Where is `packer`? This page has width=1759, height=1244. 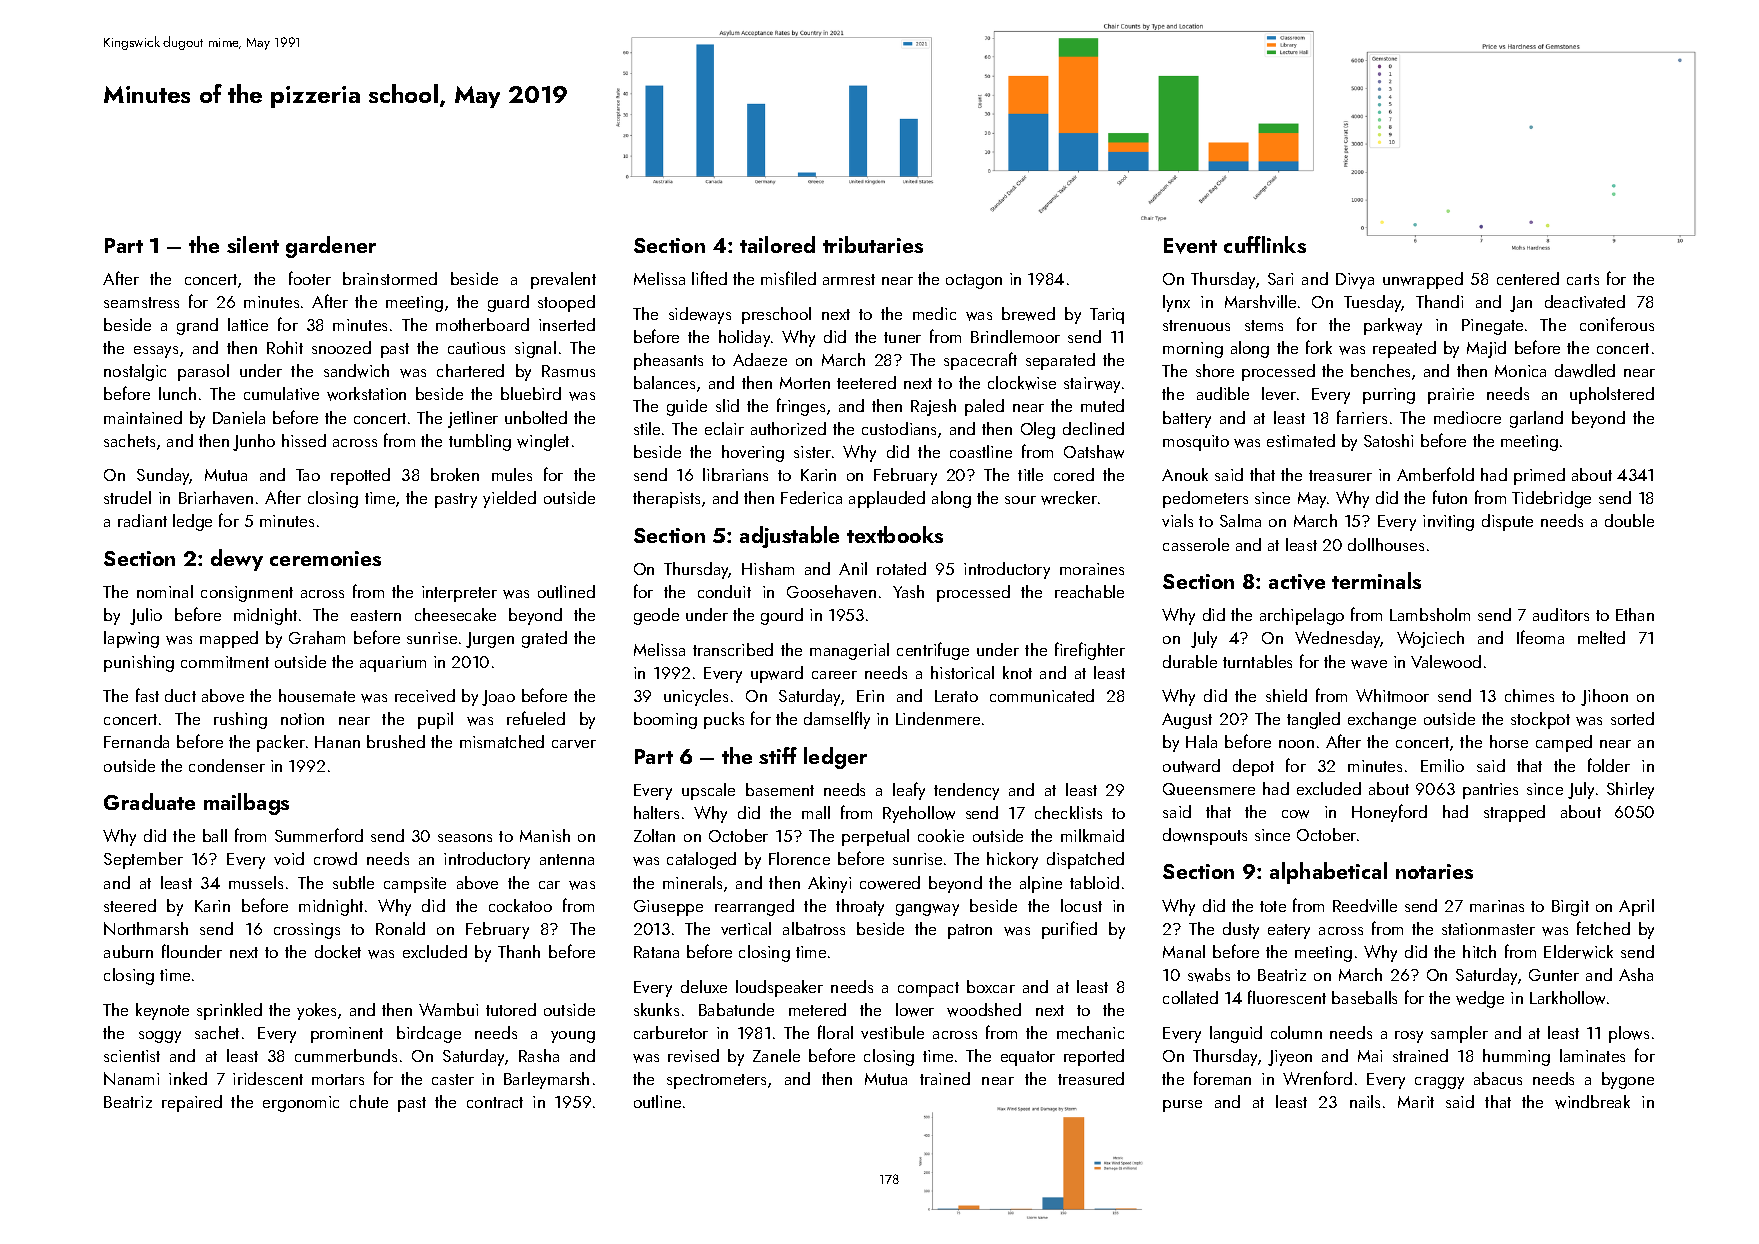 packer is located at coordinates (281, 743).
